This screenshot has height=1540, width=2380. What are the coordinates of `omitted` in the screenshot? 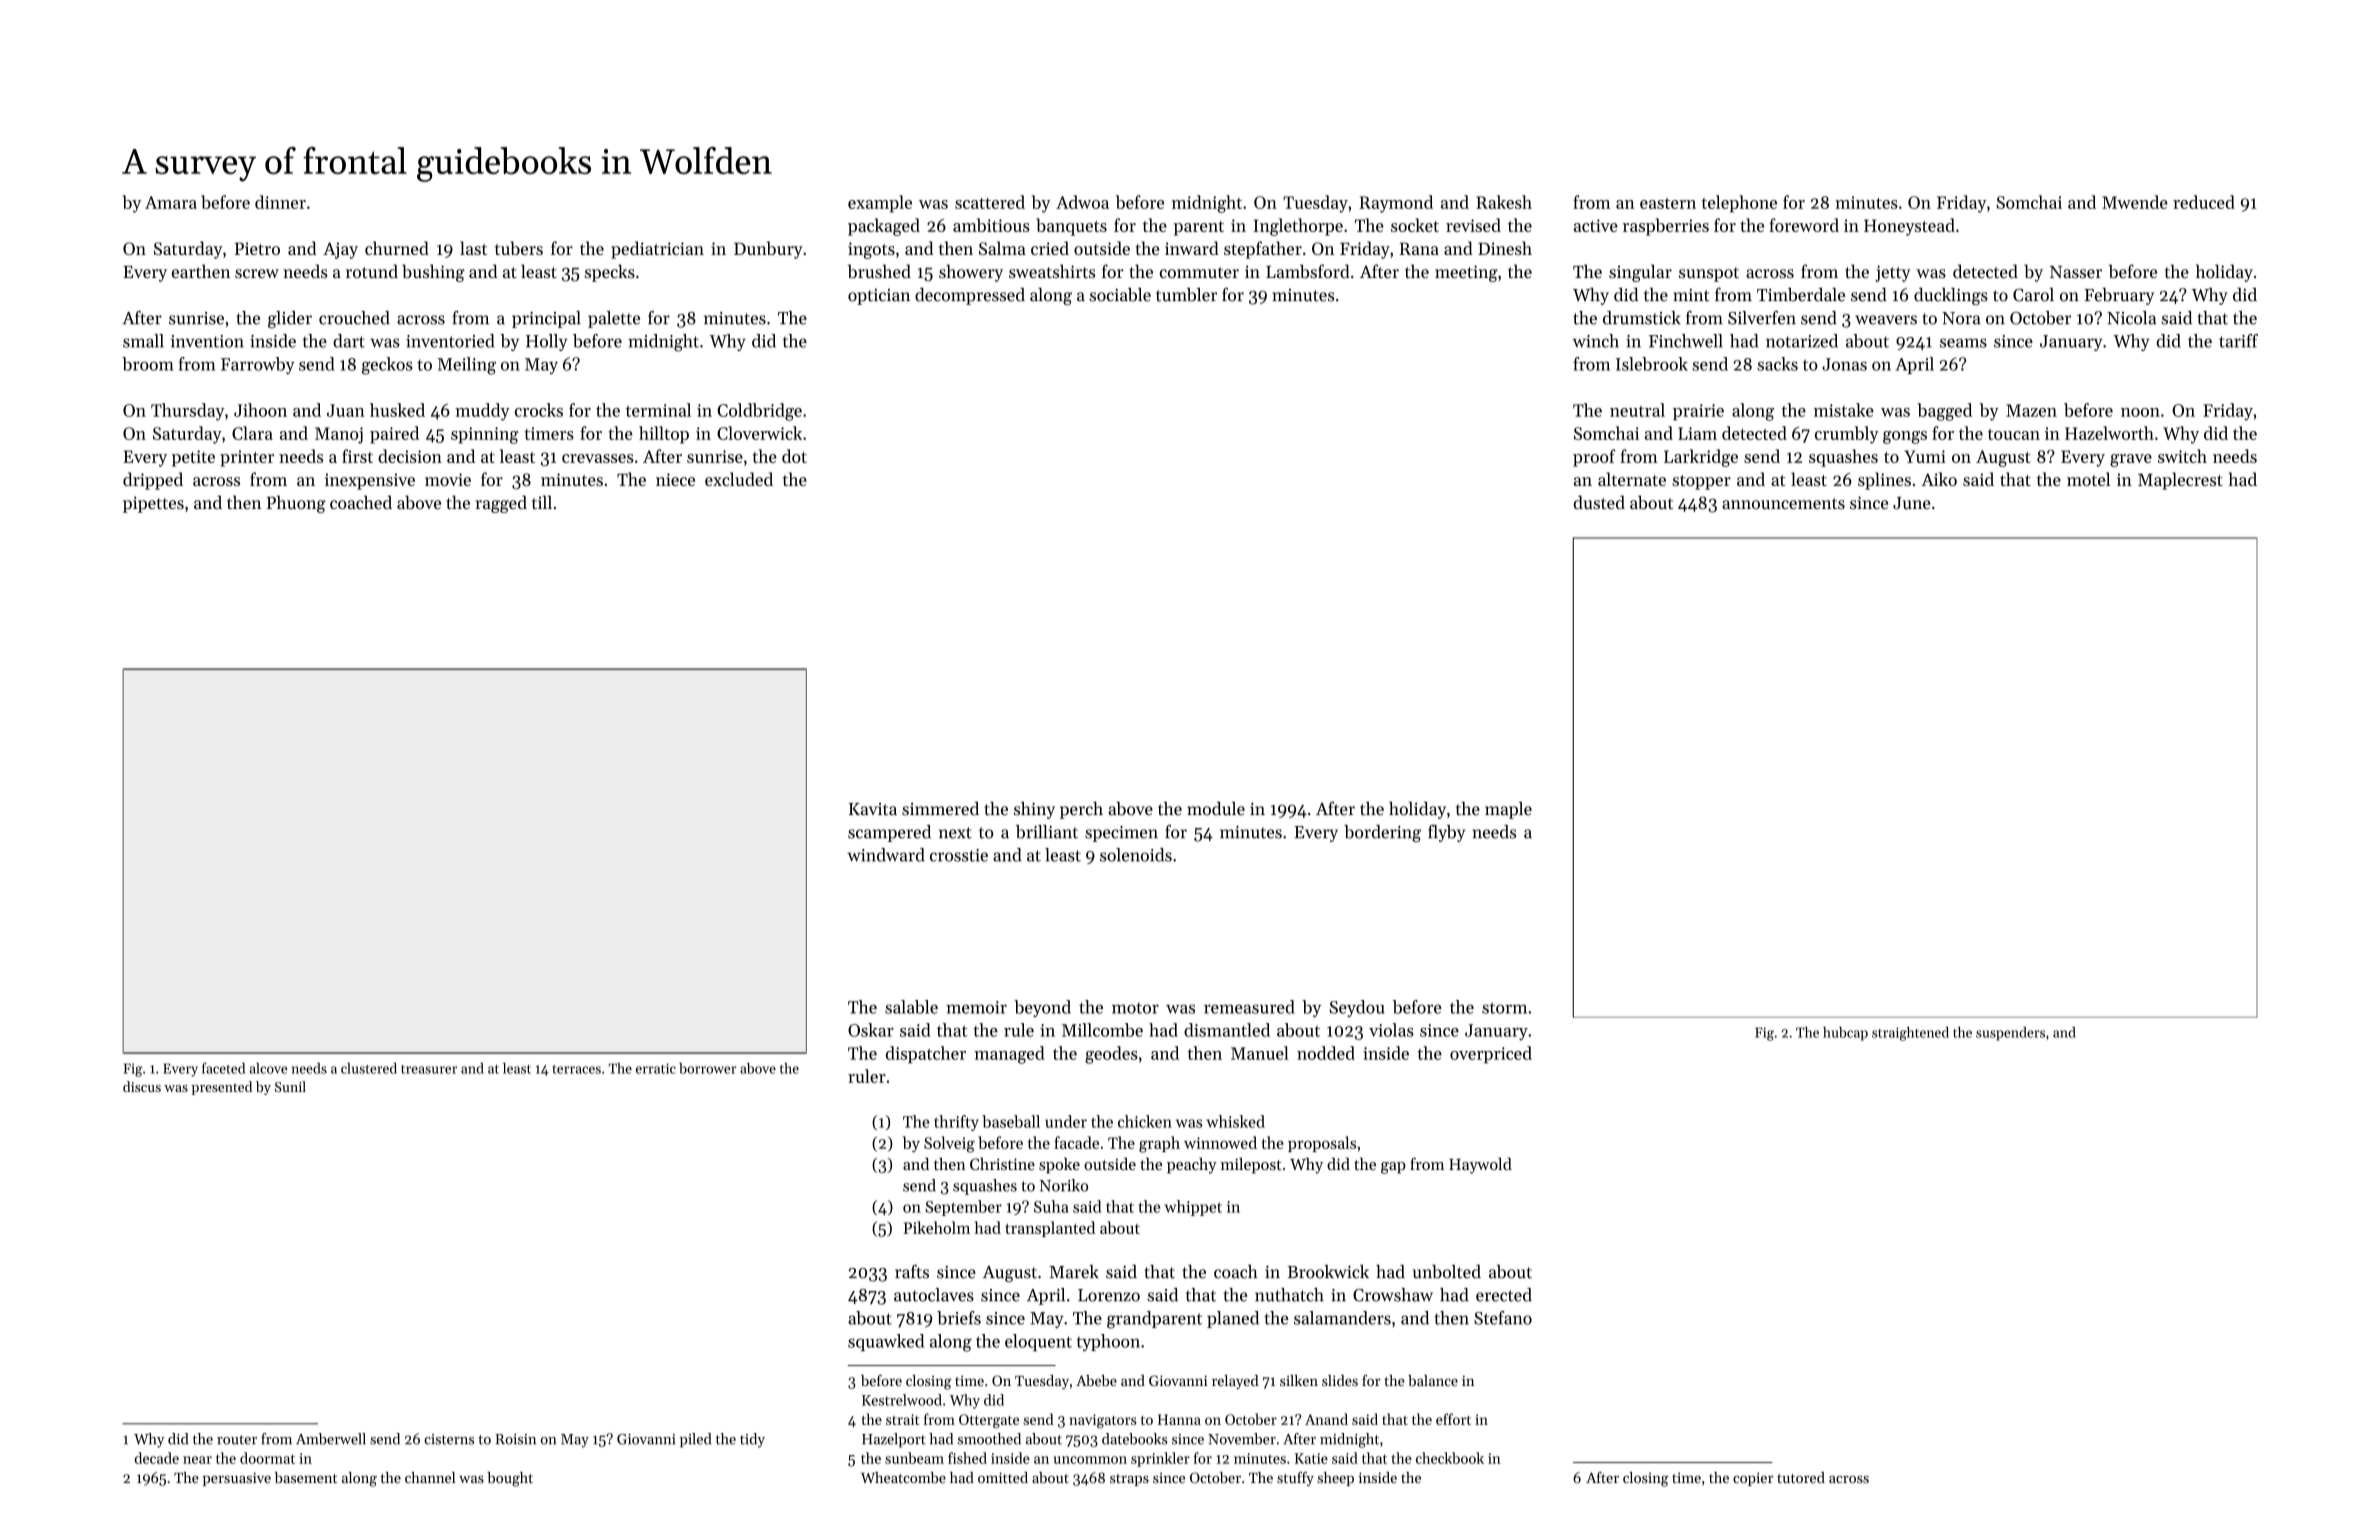 It's located at (1003, 1477).
